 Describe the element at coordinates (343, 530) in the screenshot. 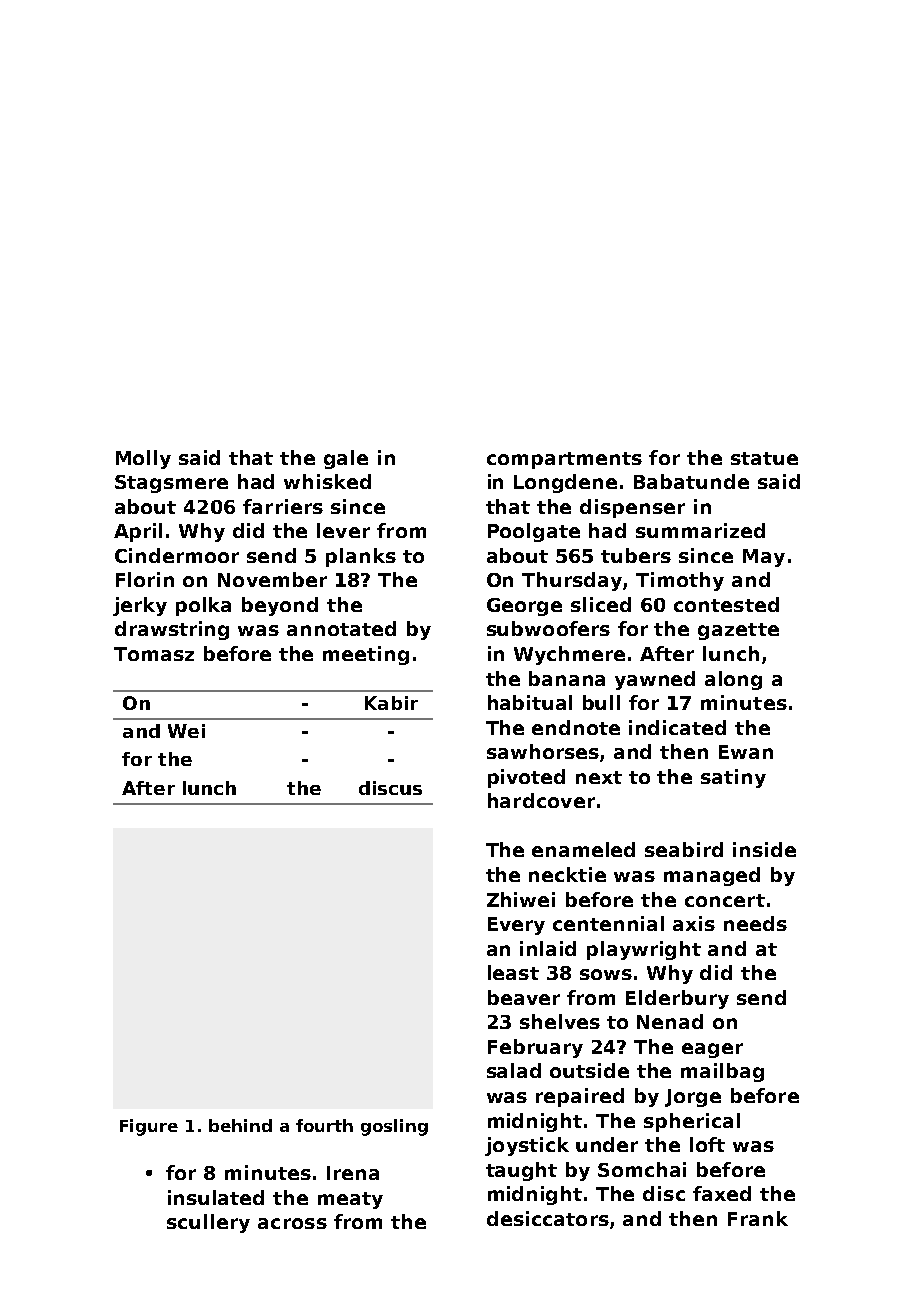

I see `lever` at that location.
